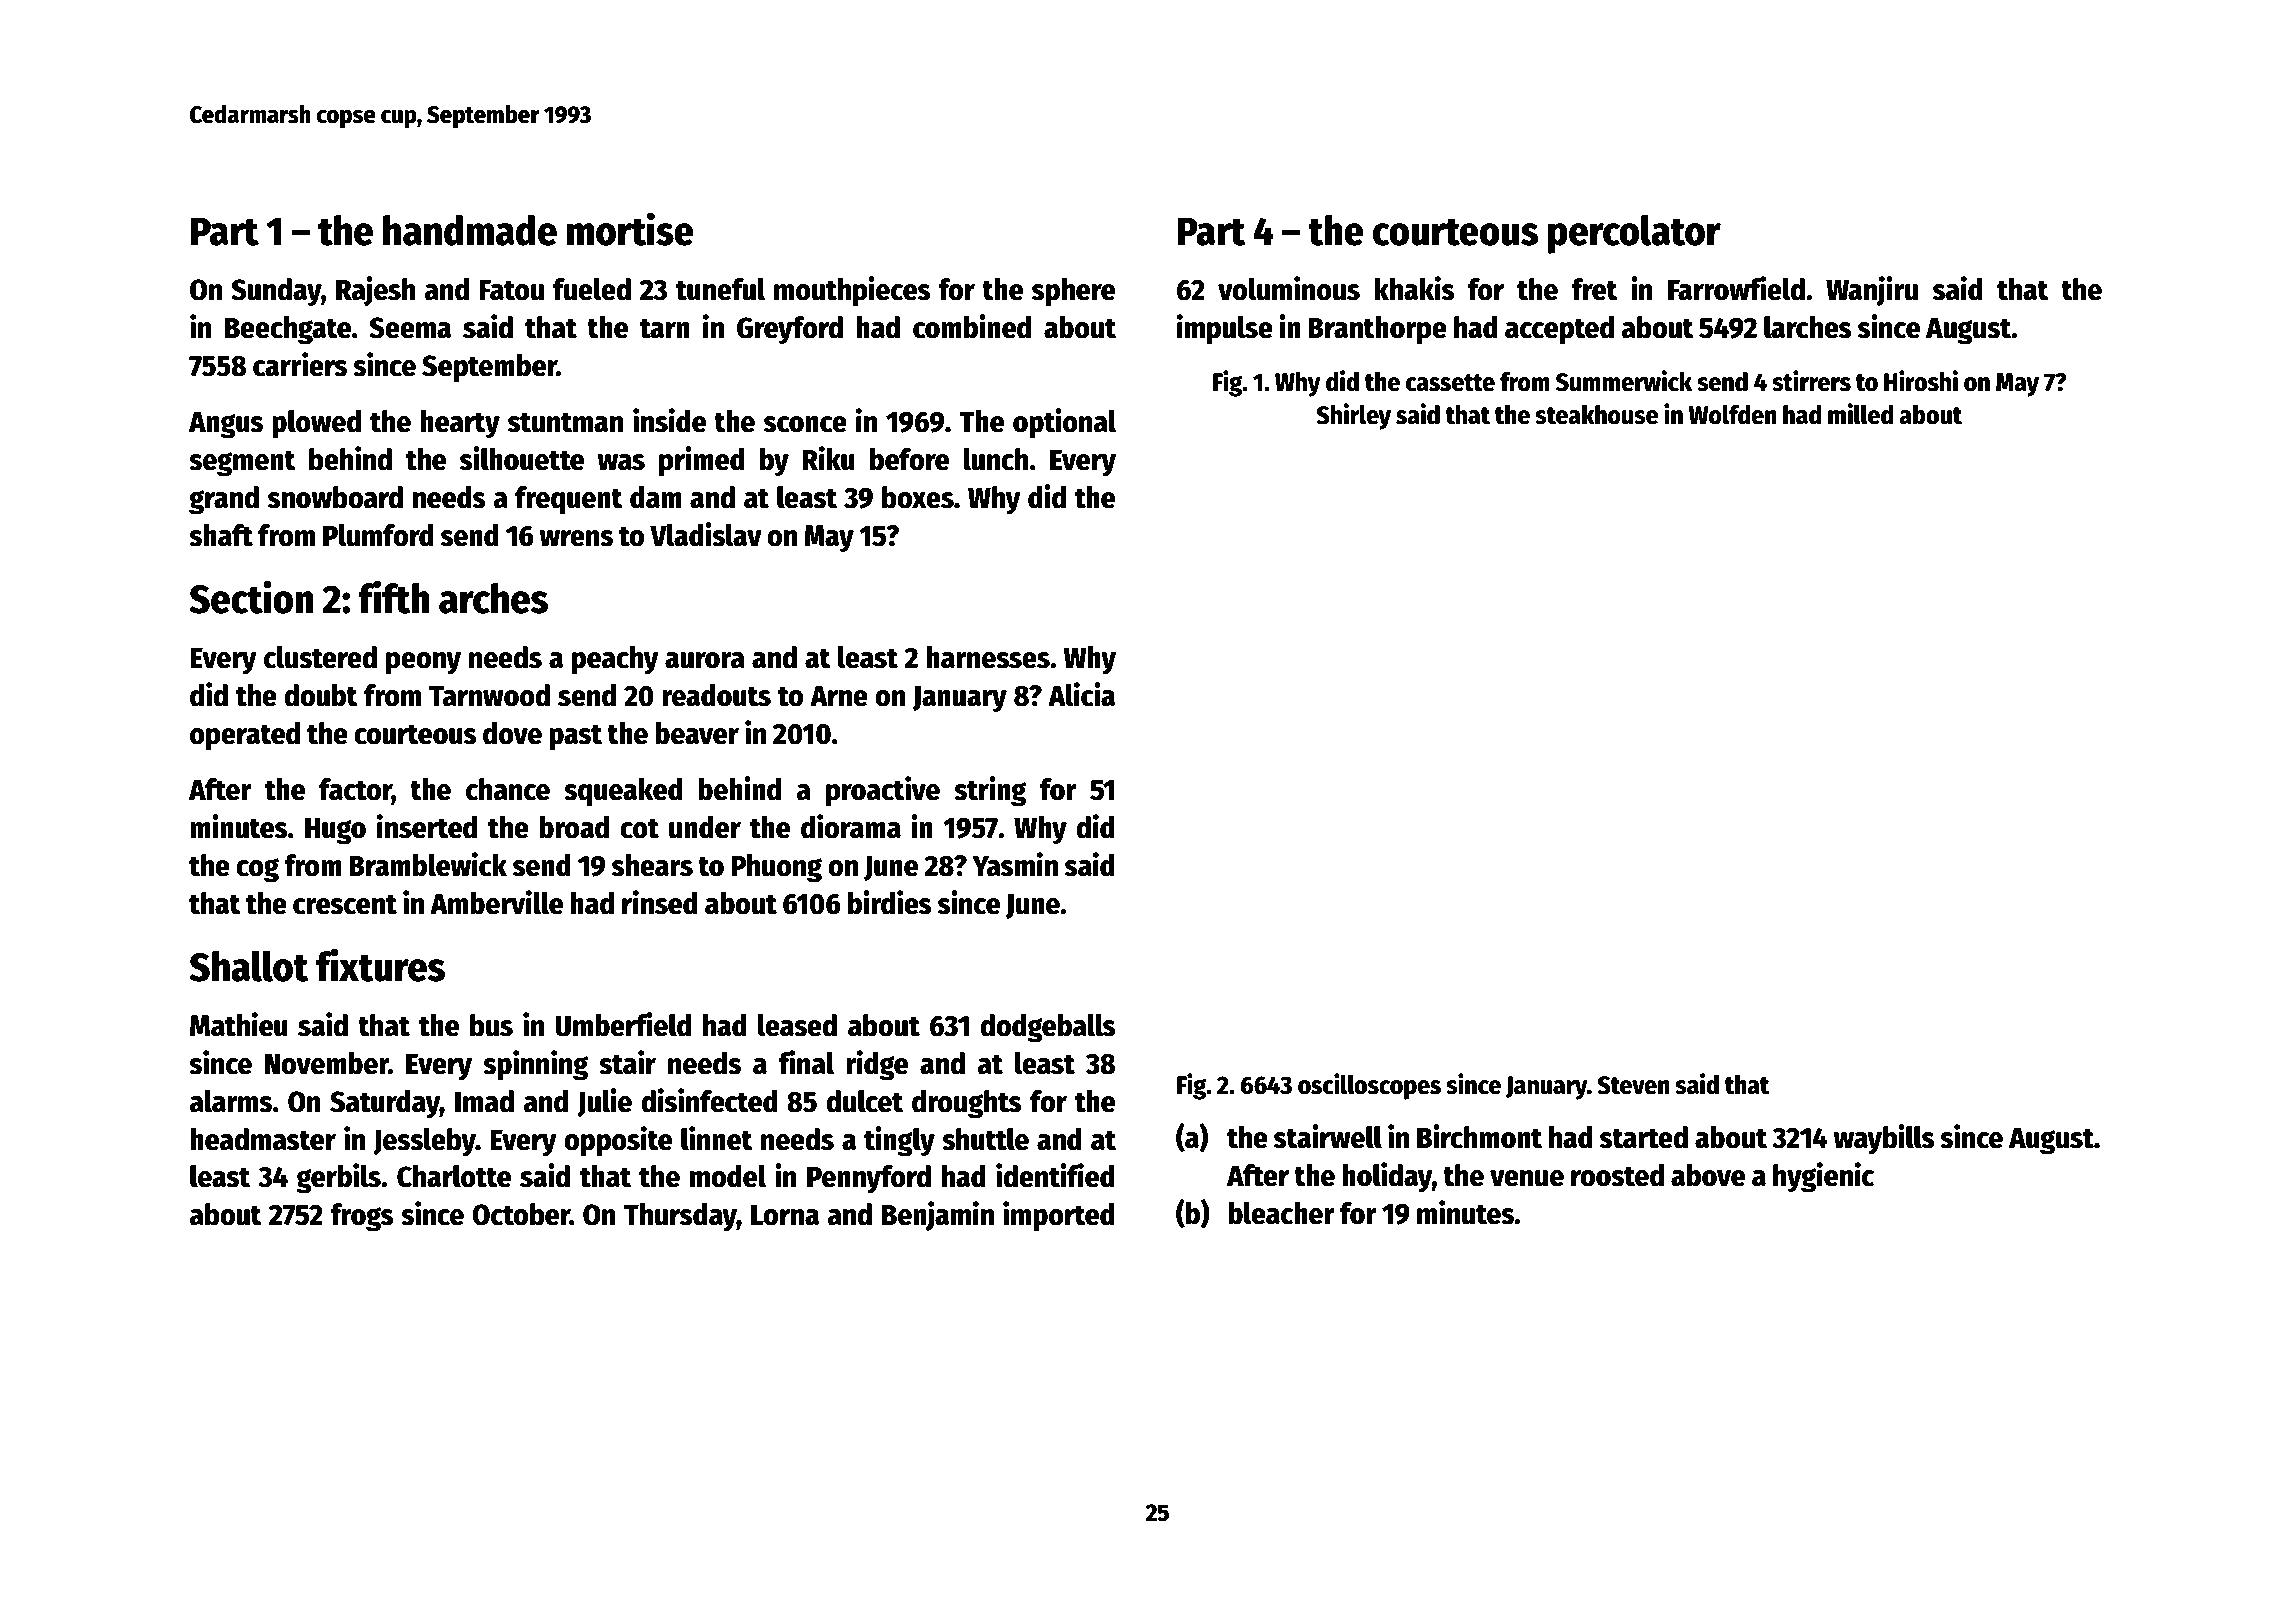 The width and height of the screenshot is (2292, 1620). What do you see at coordinates (1884, 1139) in the screenshot?
I see `waybills` at bounding box center [1884, 1139].
